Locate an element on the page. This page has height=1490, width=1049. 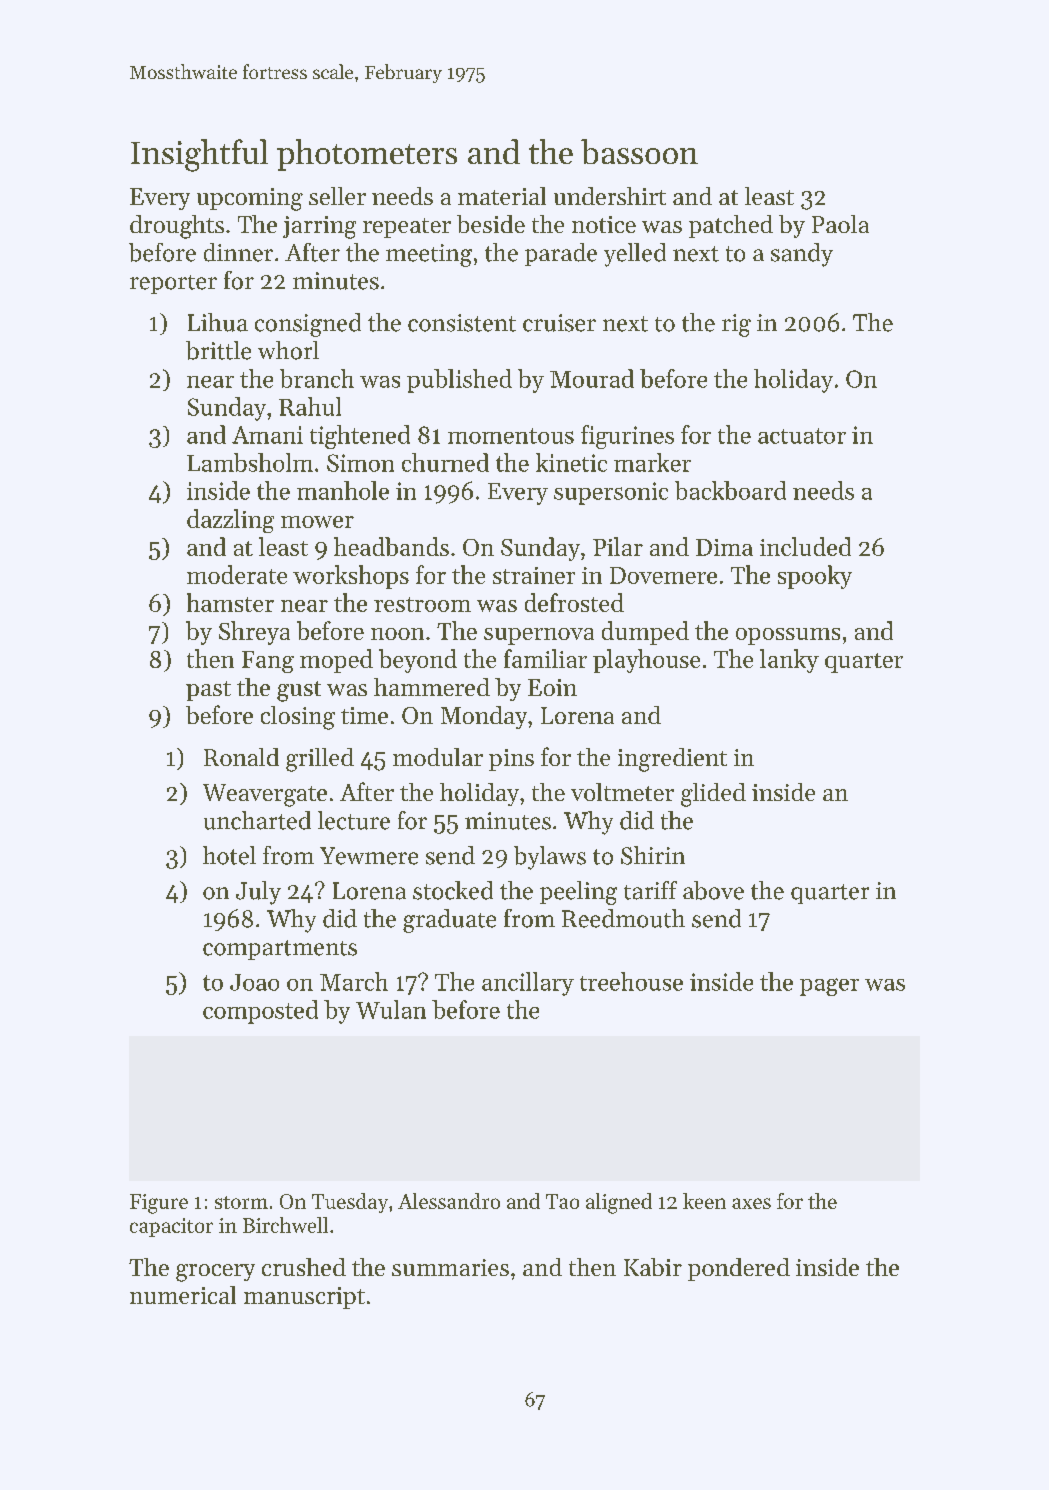
opossums is located at coordinates (788, 636).
